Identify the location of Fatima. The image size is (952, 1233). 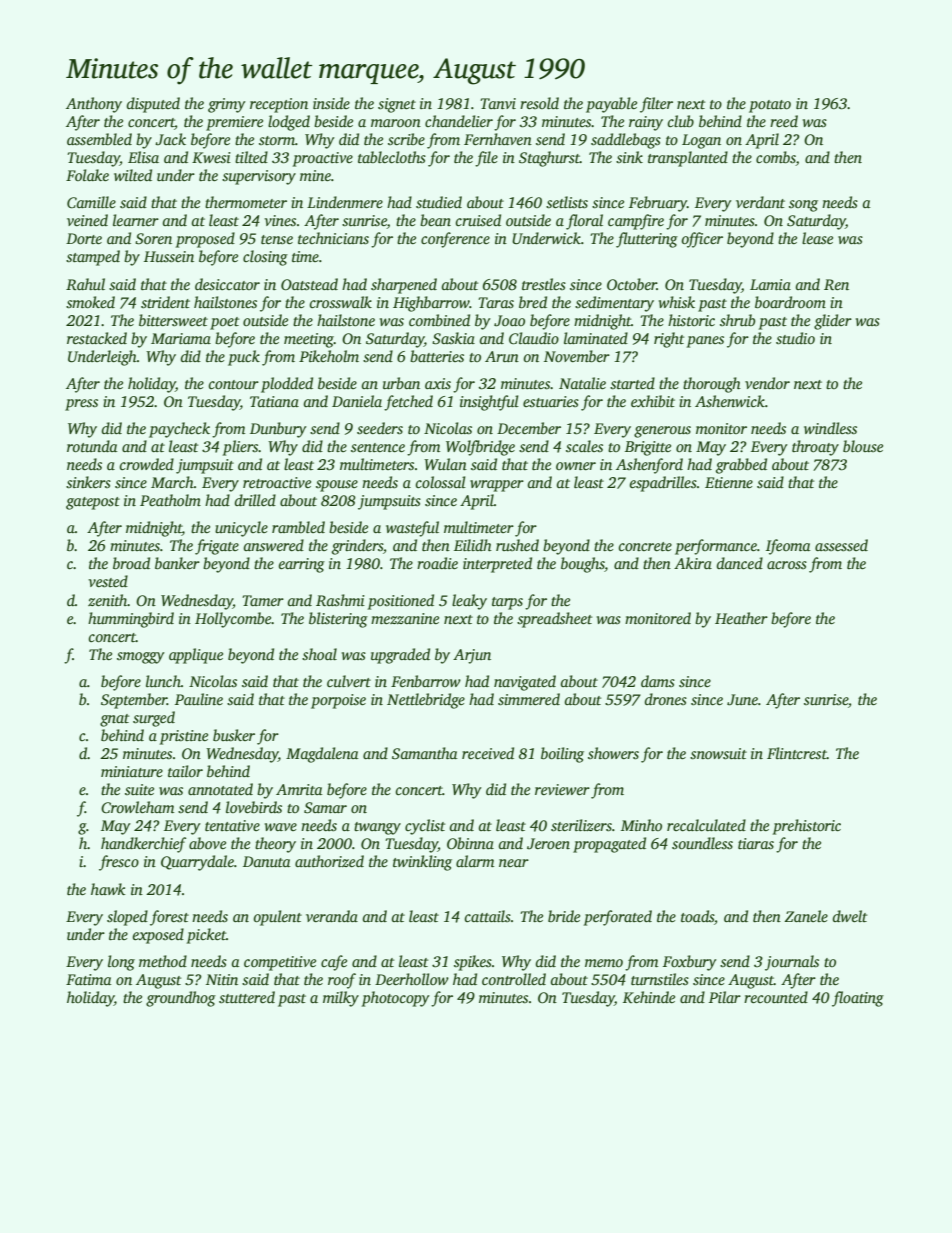
(89, 979).
